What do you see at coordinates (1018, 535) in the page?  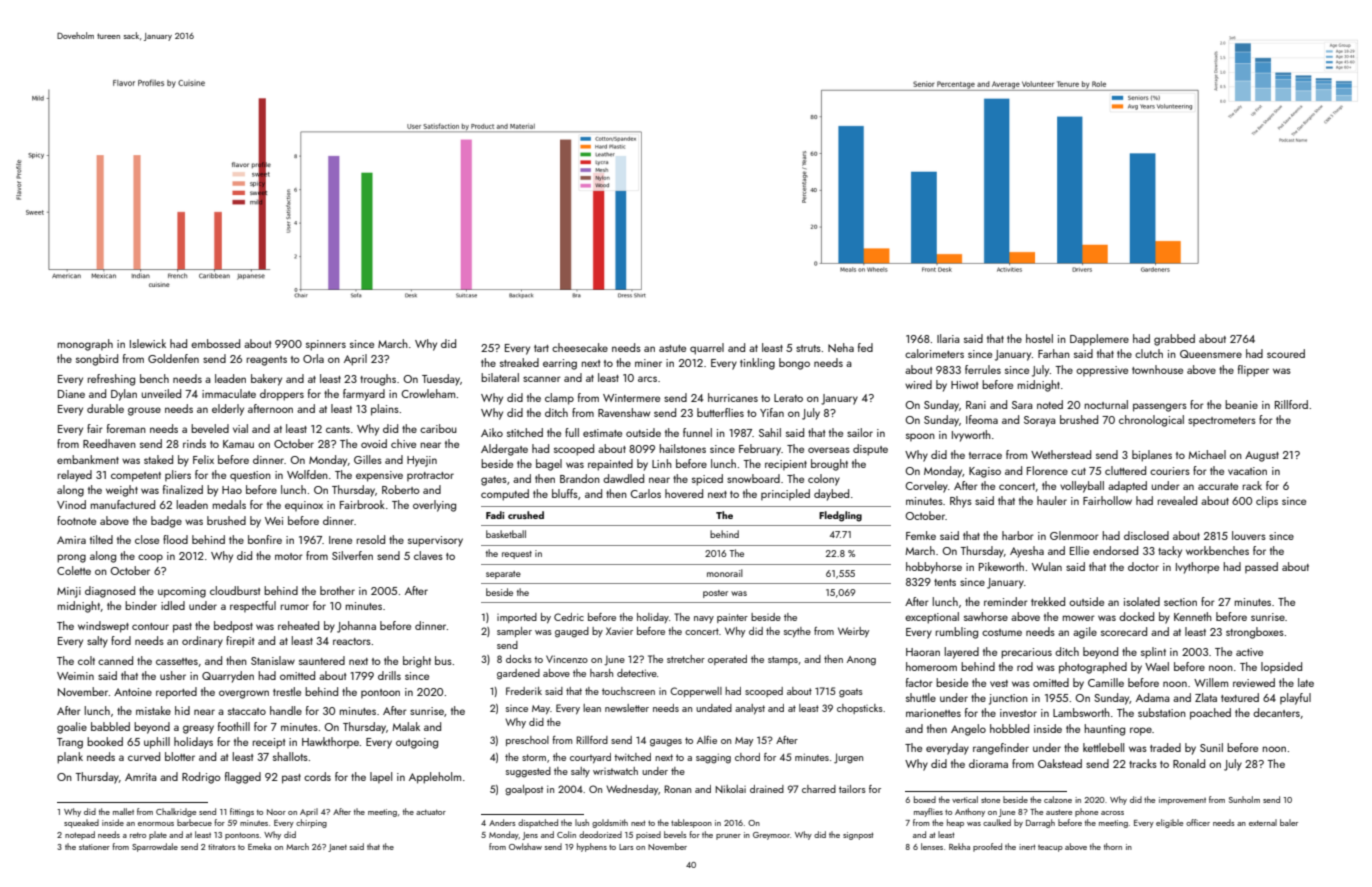 I see `harbor` at bounding box center [1018, 535].
